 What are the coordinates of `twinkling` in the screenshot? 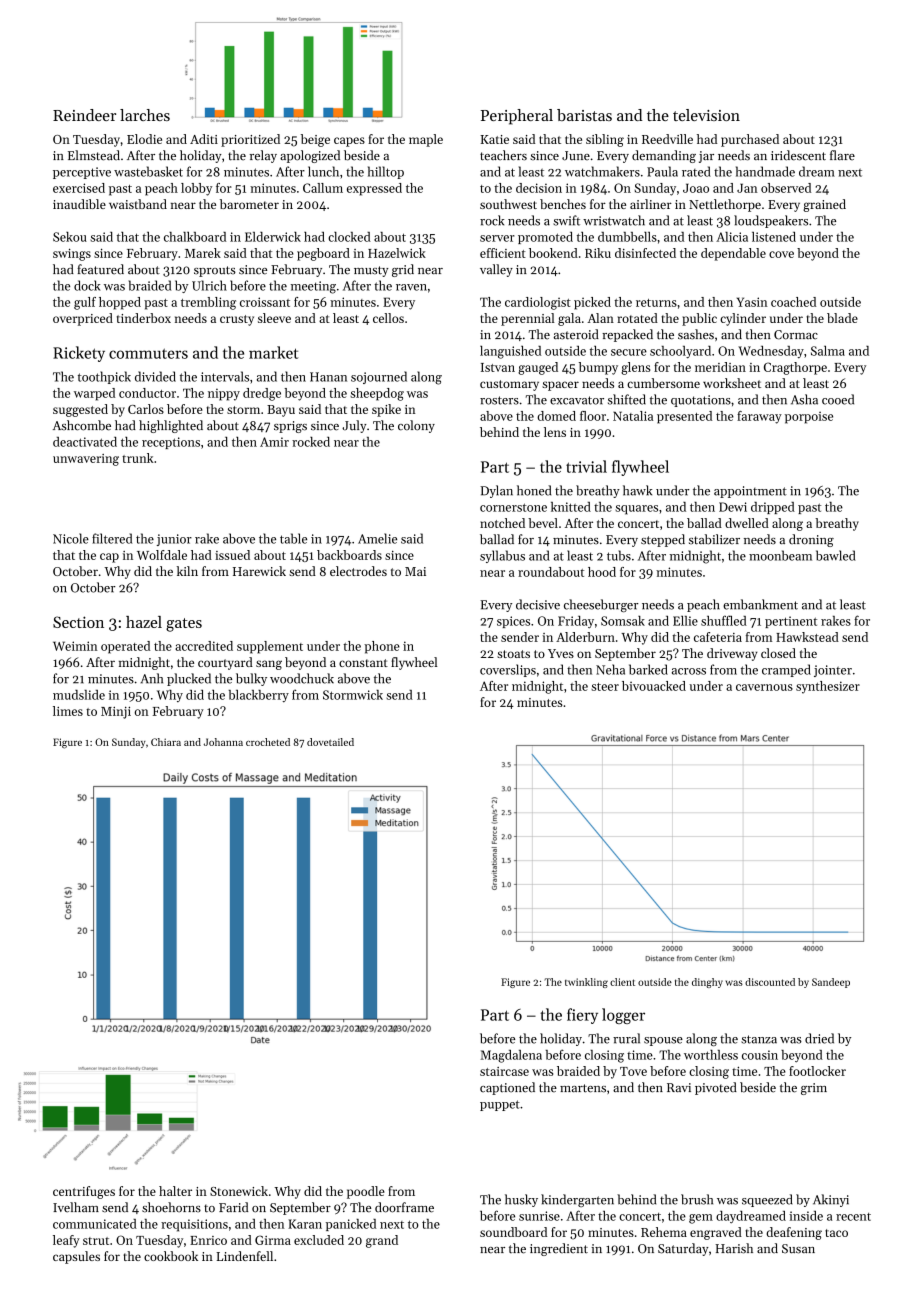 It's located at (586, 983).
